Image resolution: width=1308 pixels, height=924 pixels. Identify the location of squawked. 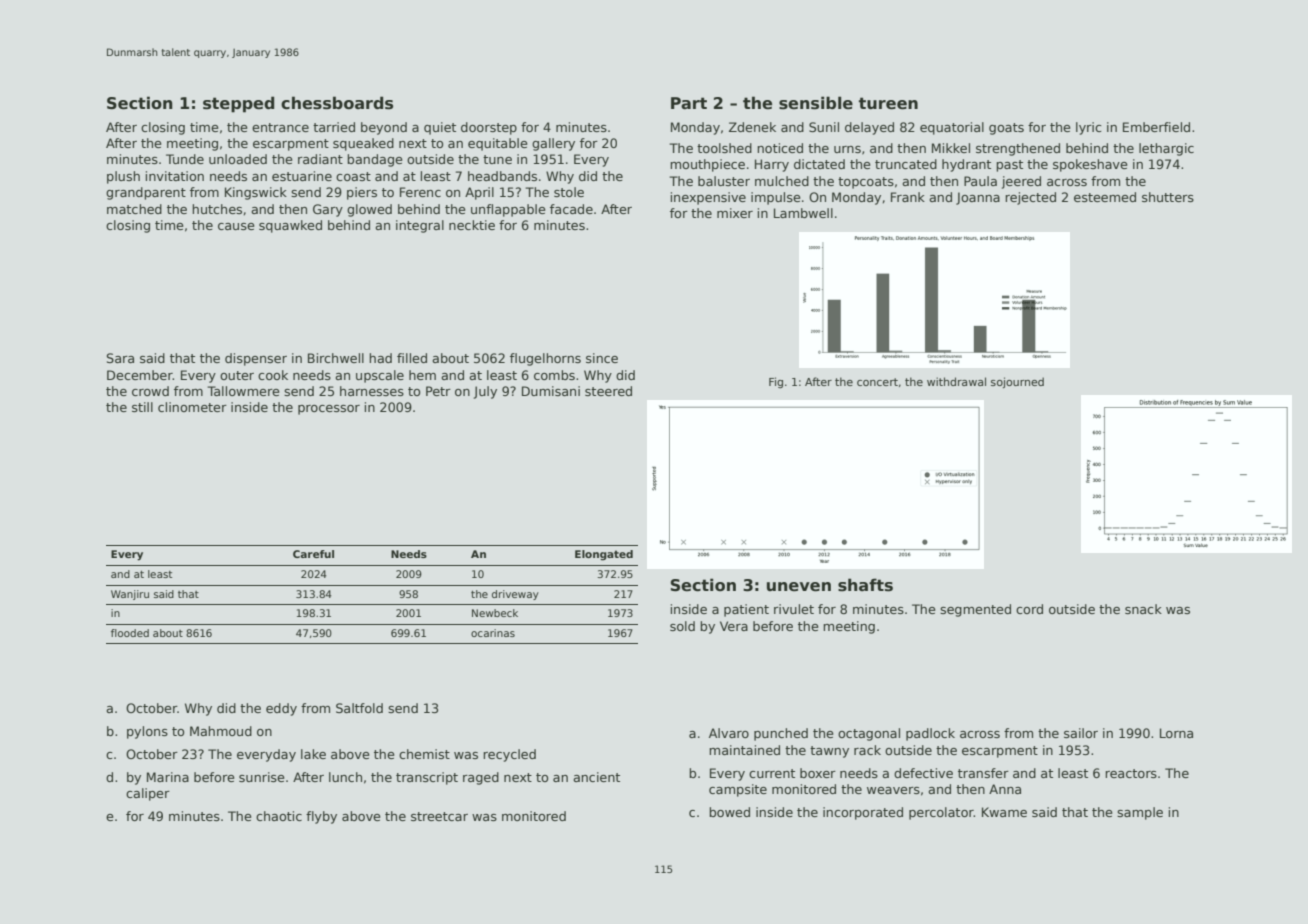
(290, 226).
